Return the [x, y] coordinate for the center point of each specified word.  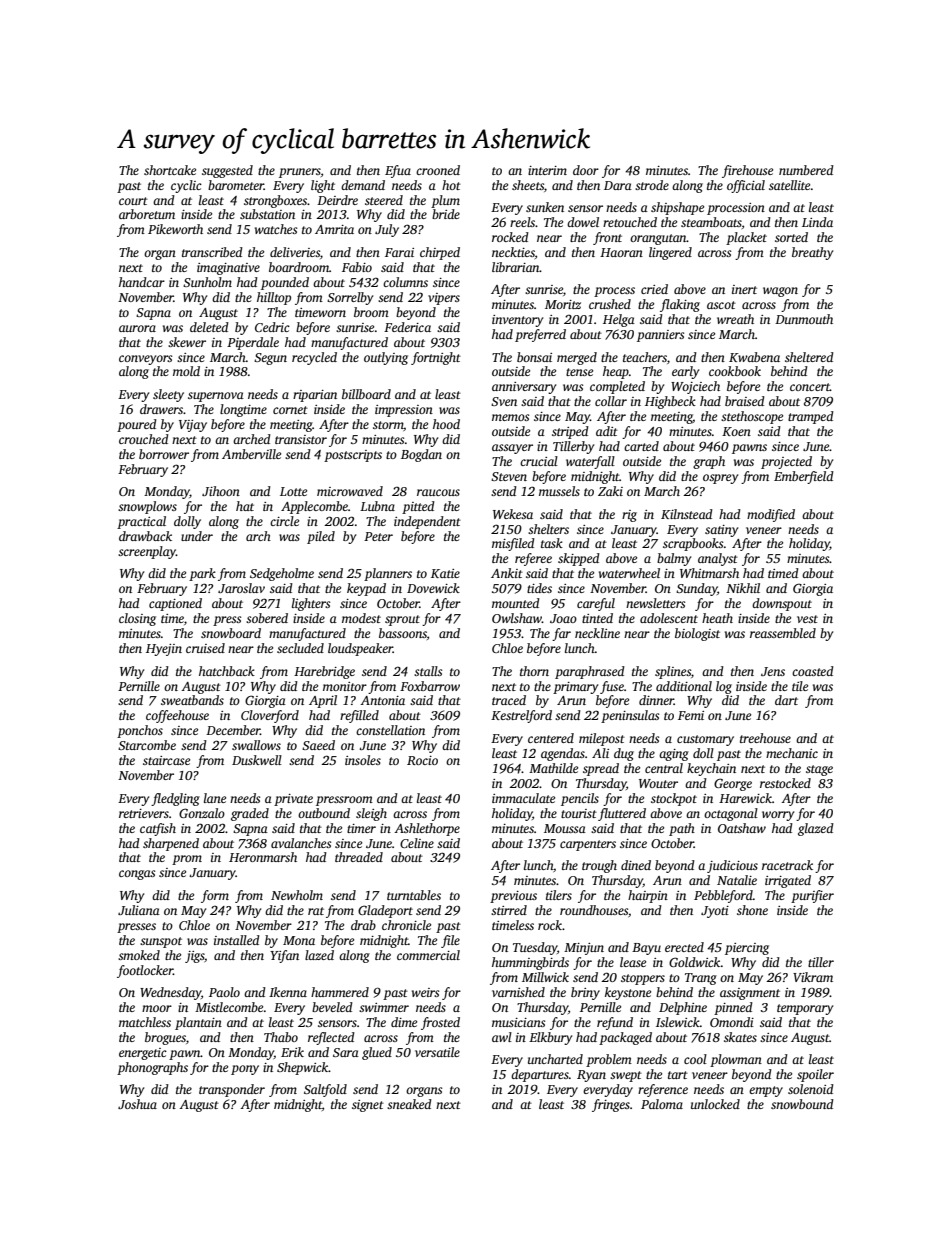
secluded [300, 648]
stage [819, 770]
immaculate [523, 798]
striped [570, 432]
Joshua [137, 1104]
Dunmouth [804, 319]
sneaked [409, 1104]
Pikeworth [175, 229]
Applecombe [314, 507]
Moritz [563, 304]
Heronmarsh [263, 857]
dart [786, 700]
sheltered [809, 357]
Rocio [422, 760]
